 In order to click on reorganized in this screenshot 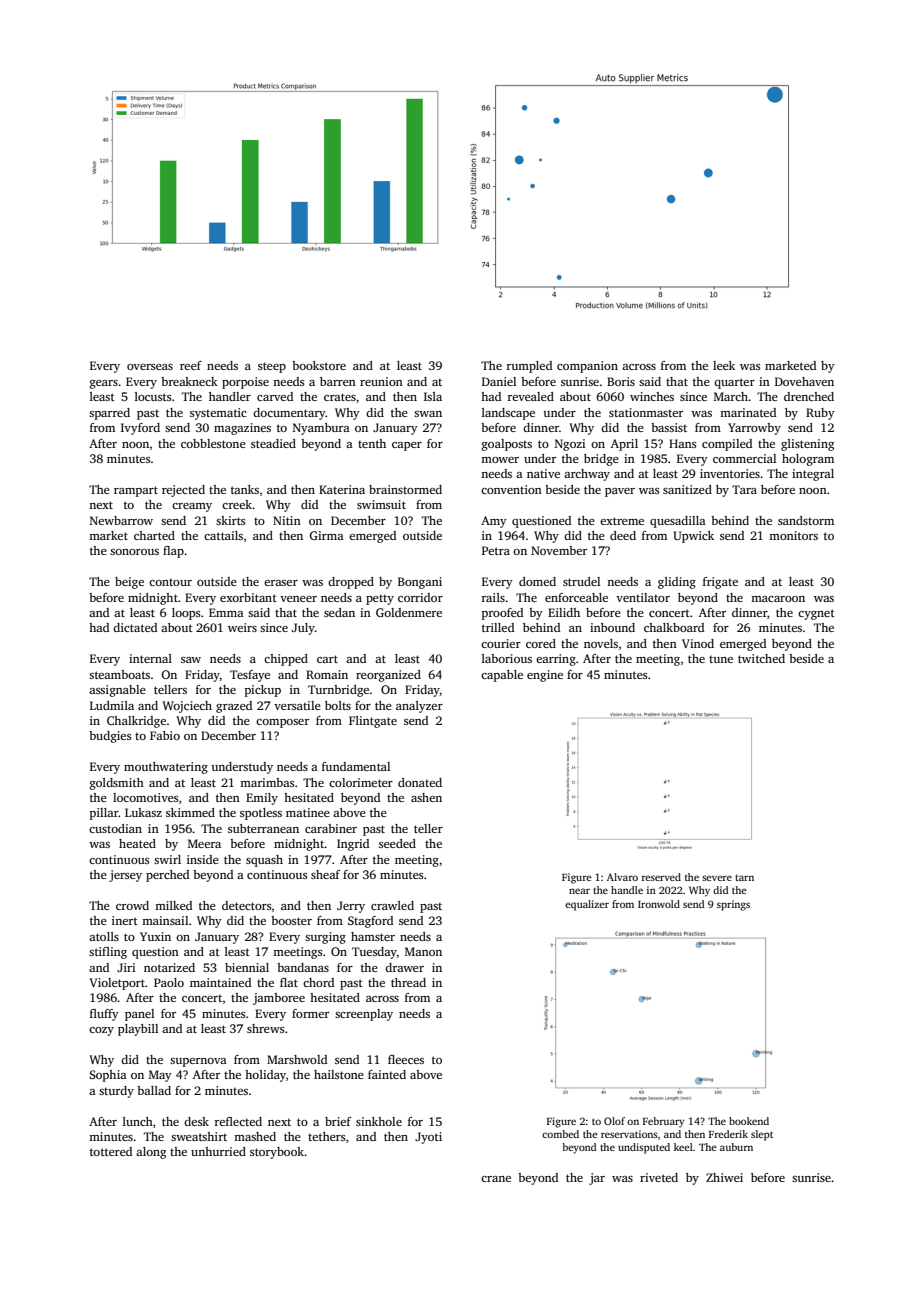, I will do `click(388, 676)`.
